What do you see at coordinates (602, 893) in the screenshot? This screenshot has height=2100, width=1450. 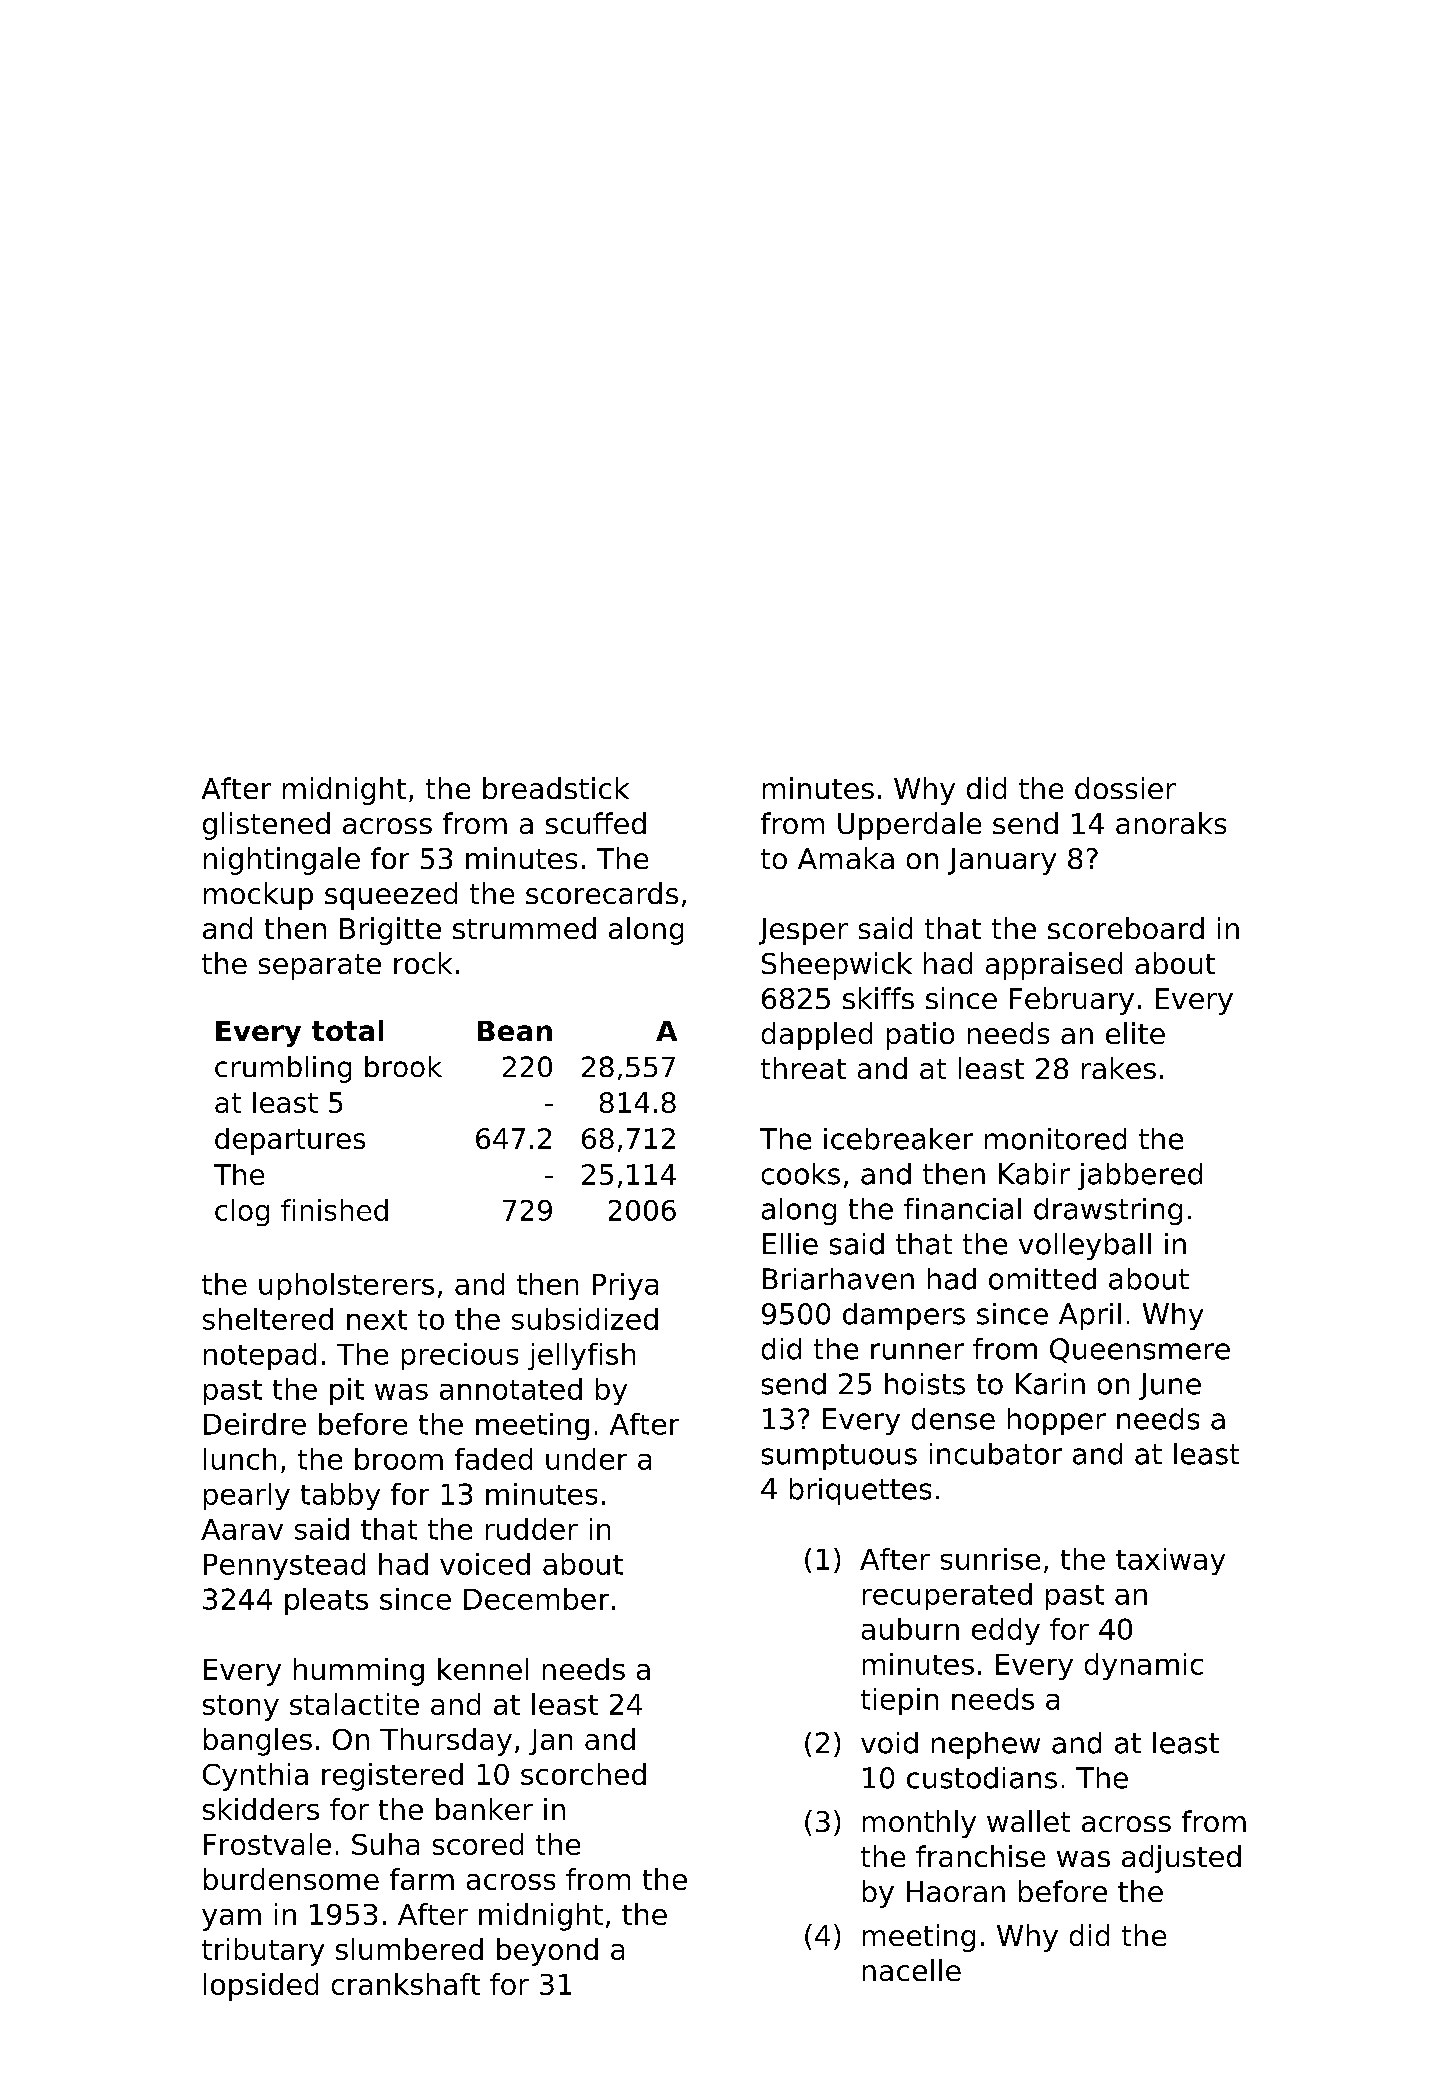 I see `scorecards` at bounding box center [602, 893].
